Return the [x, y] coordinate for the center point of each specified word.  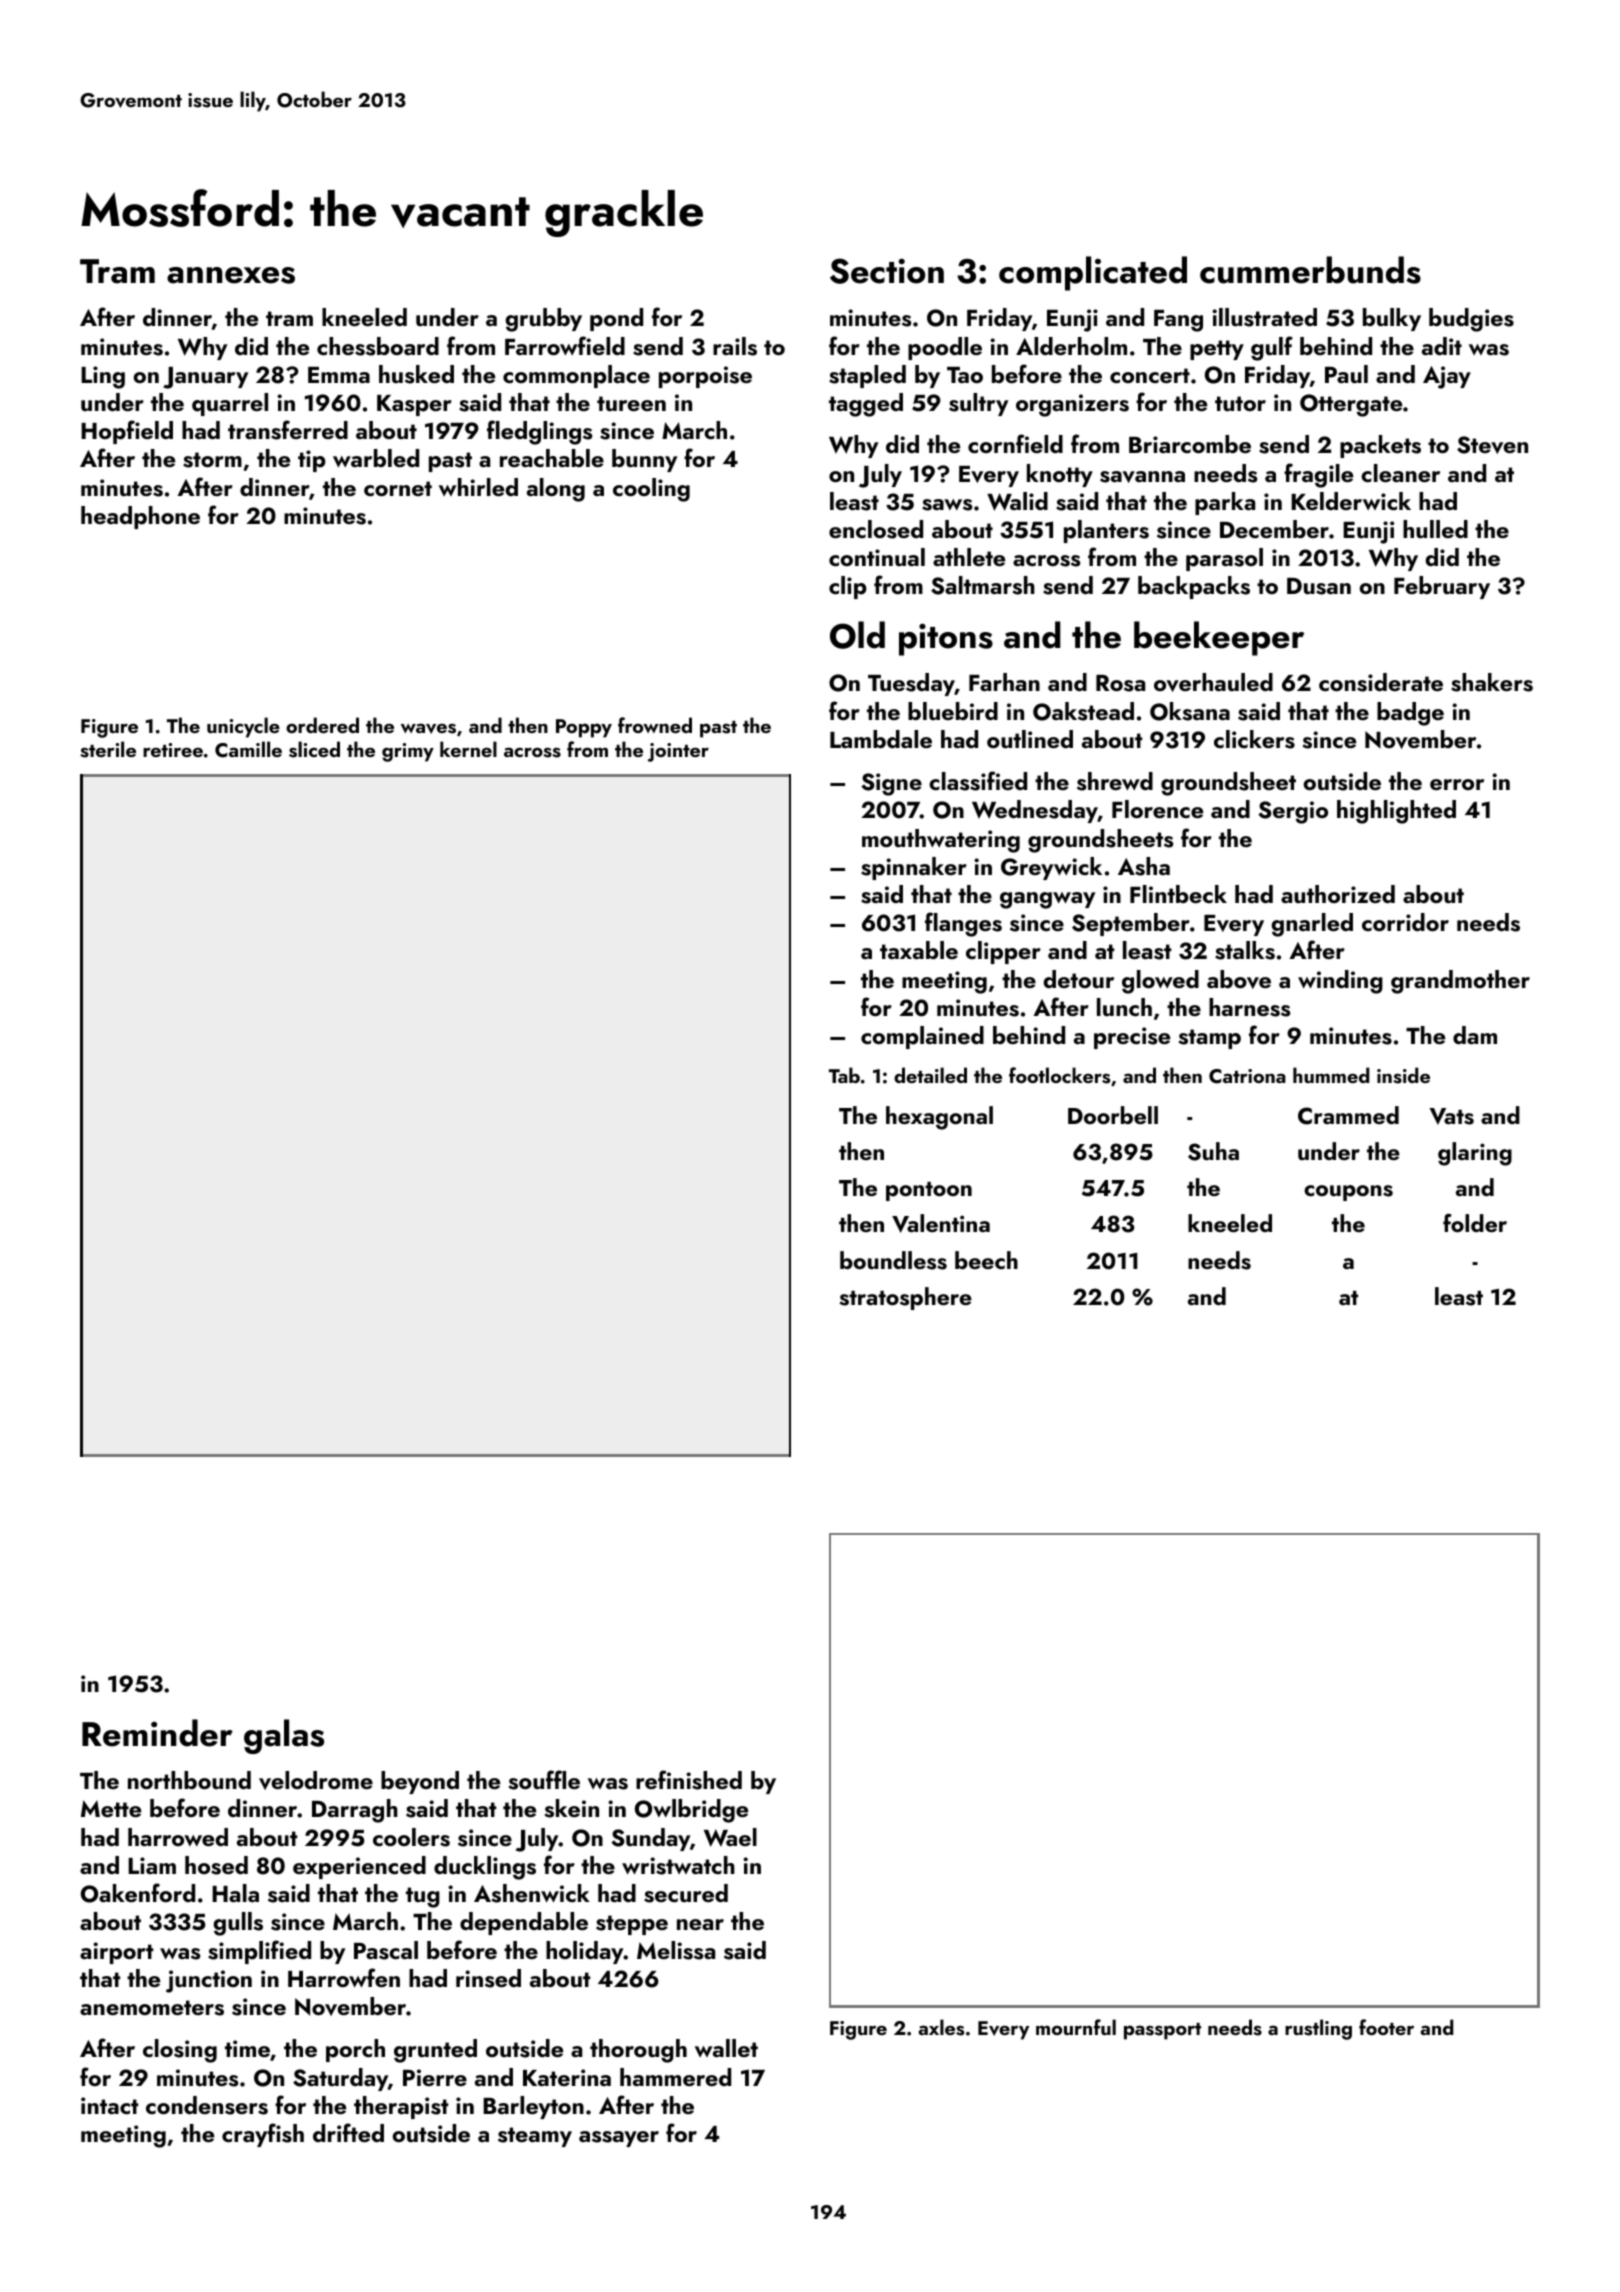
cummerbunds [1310, 270]
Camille [248, 749]
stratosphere [905, 1298]
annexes [231, 275]
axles [941, 2027]
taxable [919, 950]
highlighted [1396, 812]
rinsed [488, 1978]
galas [284, 1736]
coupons [1348, 1193]
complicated [1093, 273]
